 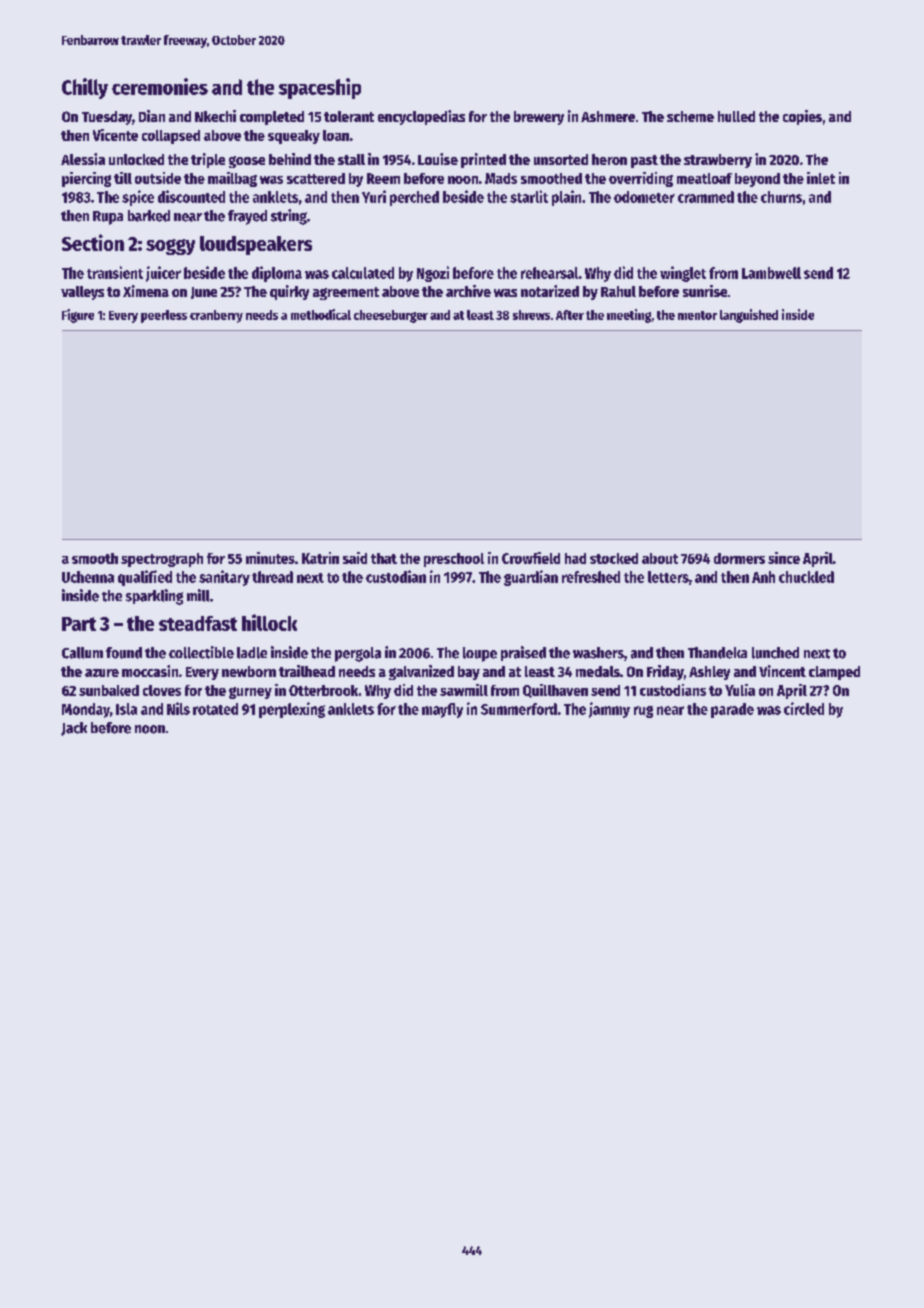 What do you see at coordinates (198, 623) in the screenshot?
I see `steadfast` at bounding box center [198, 623].
